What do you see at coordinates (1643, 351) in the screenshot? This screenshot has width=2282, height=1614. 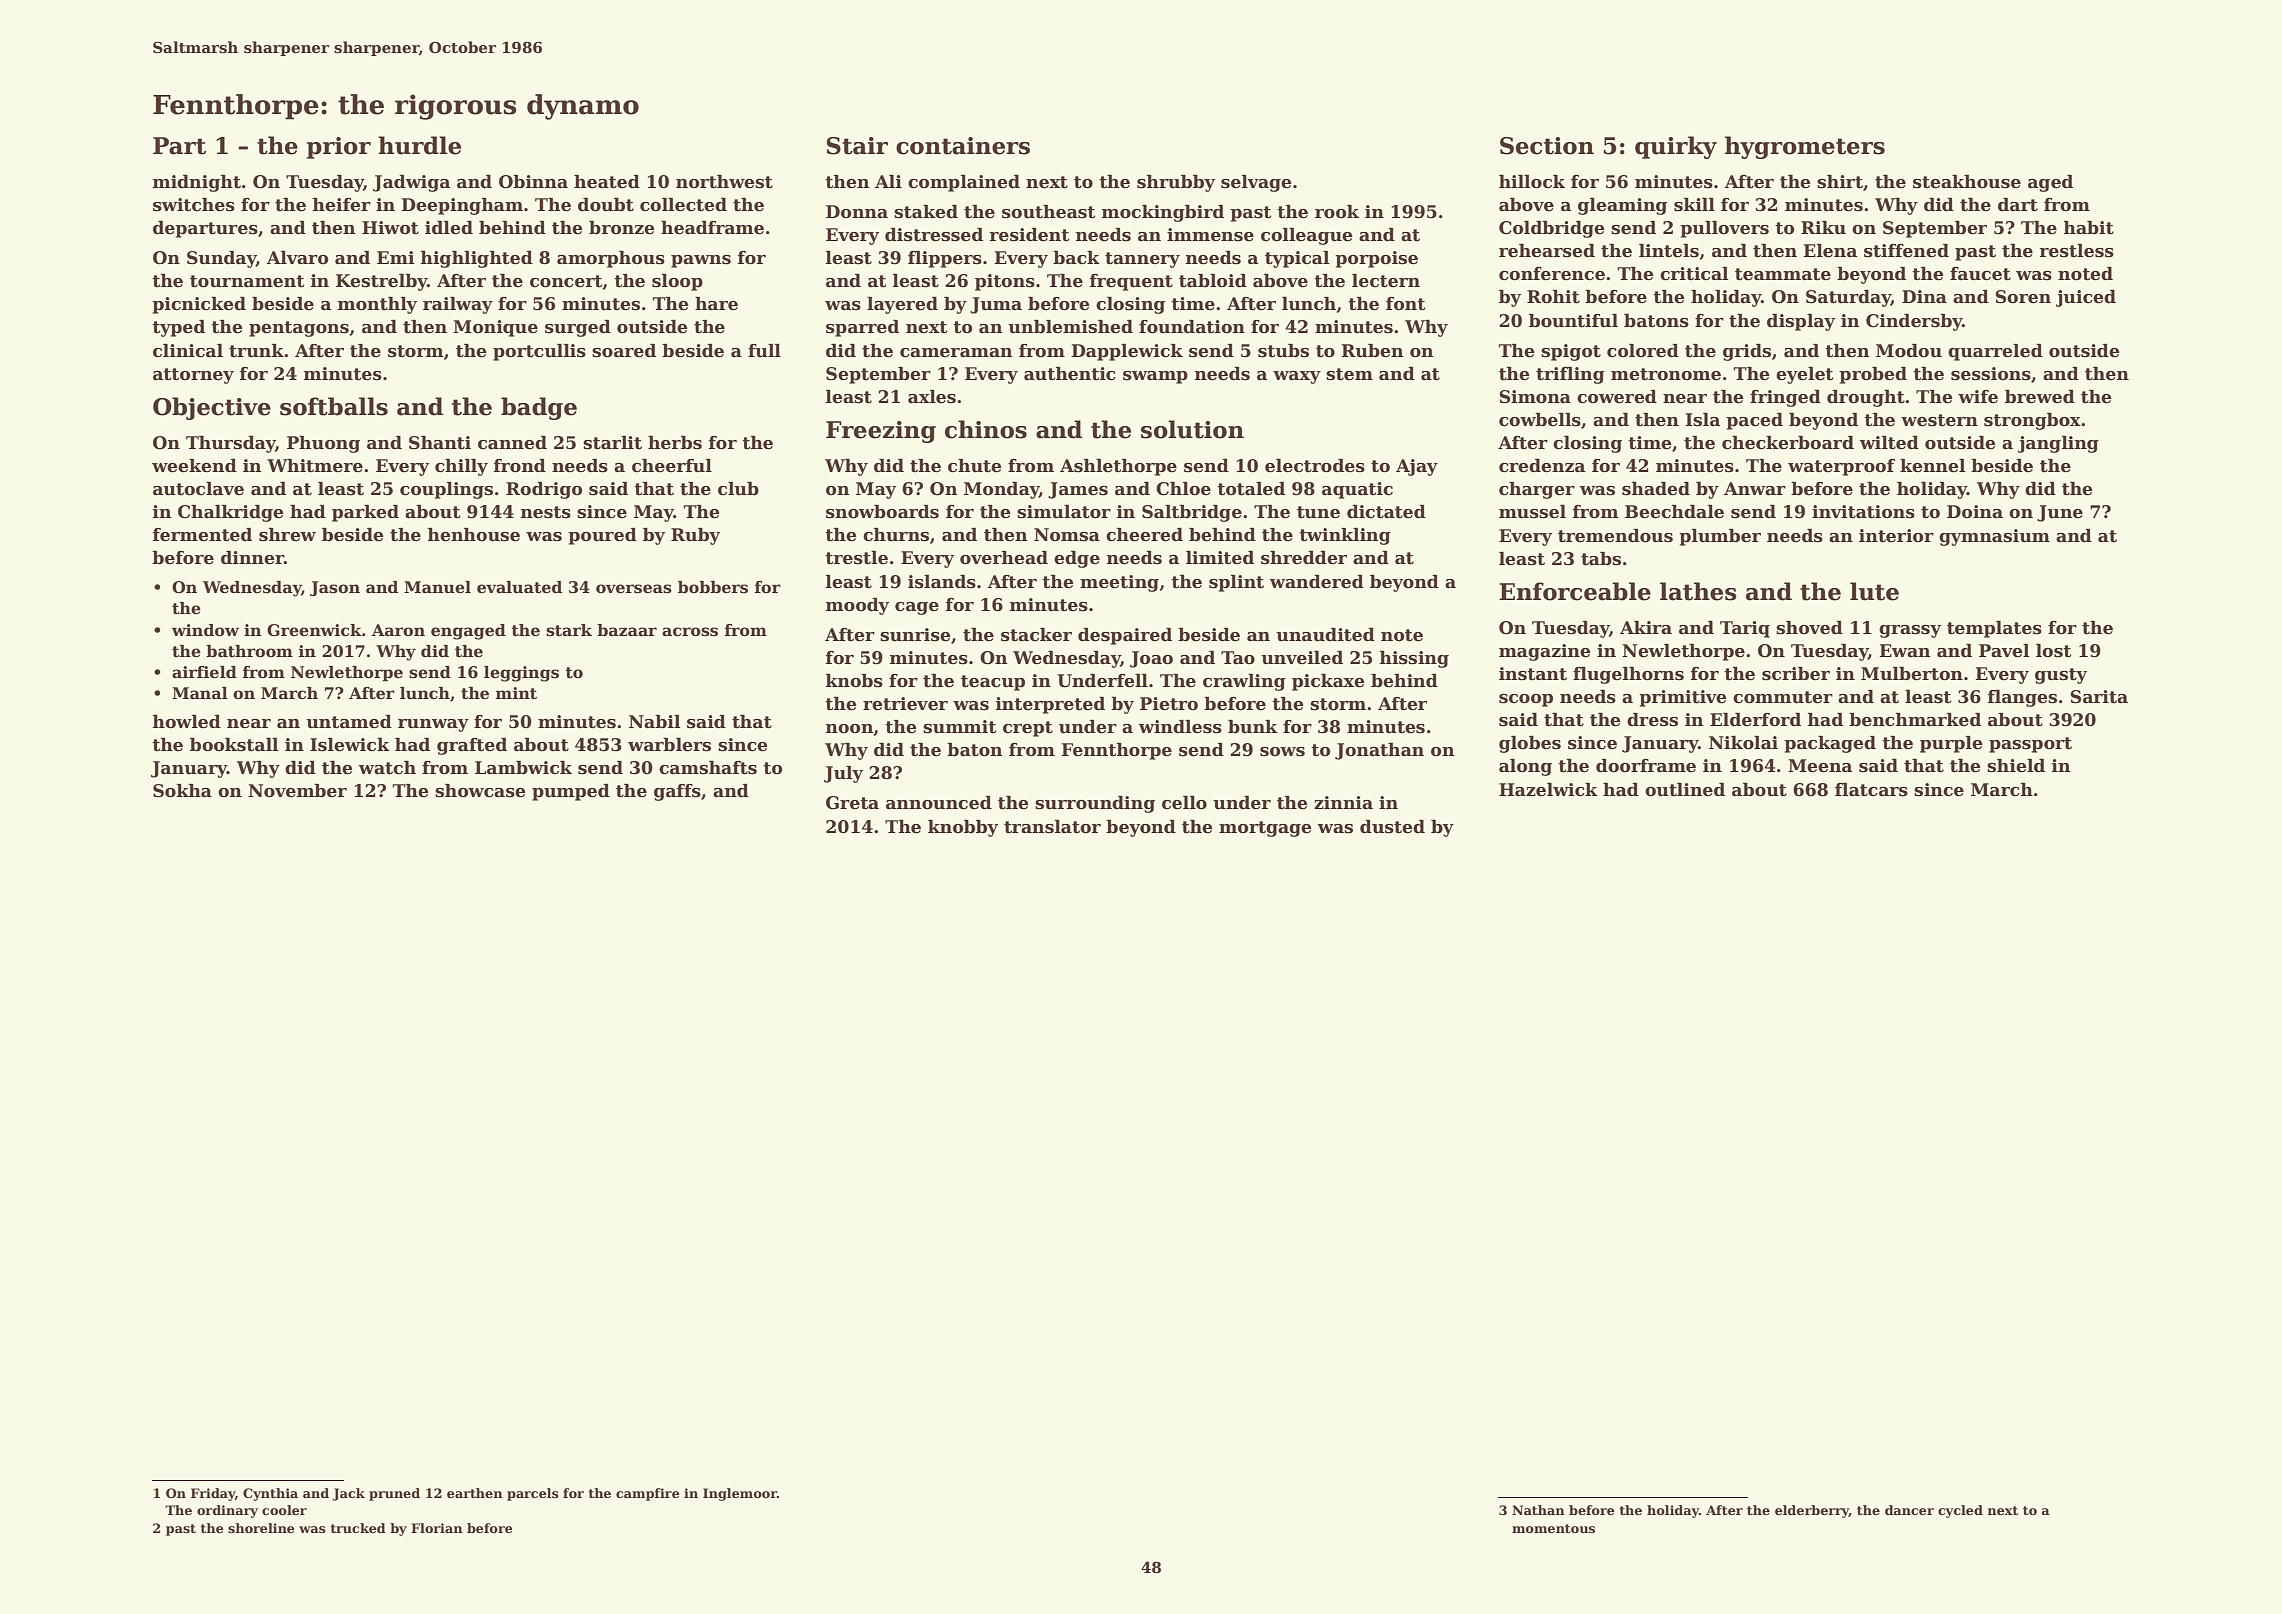 I see `colored` at bounding box center [1643, 351].
